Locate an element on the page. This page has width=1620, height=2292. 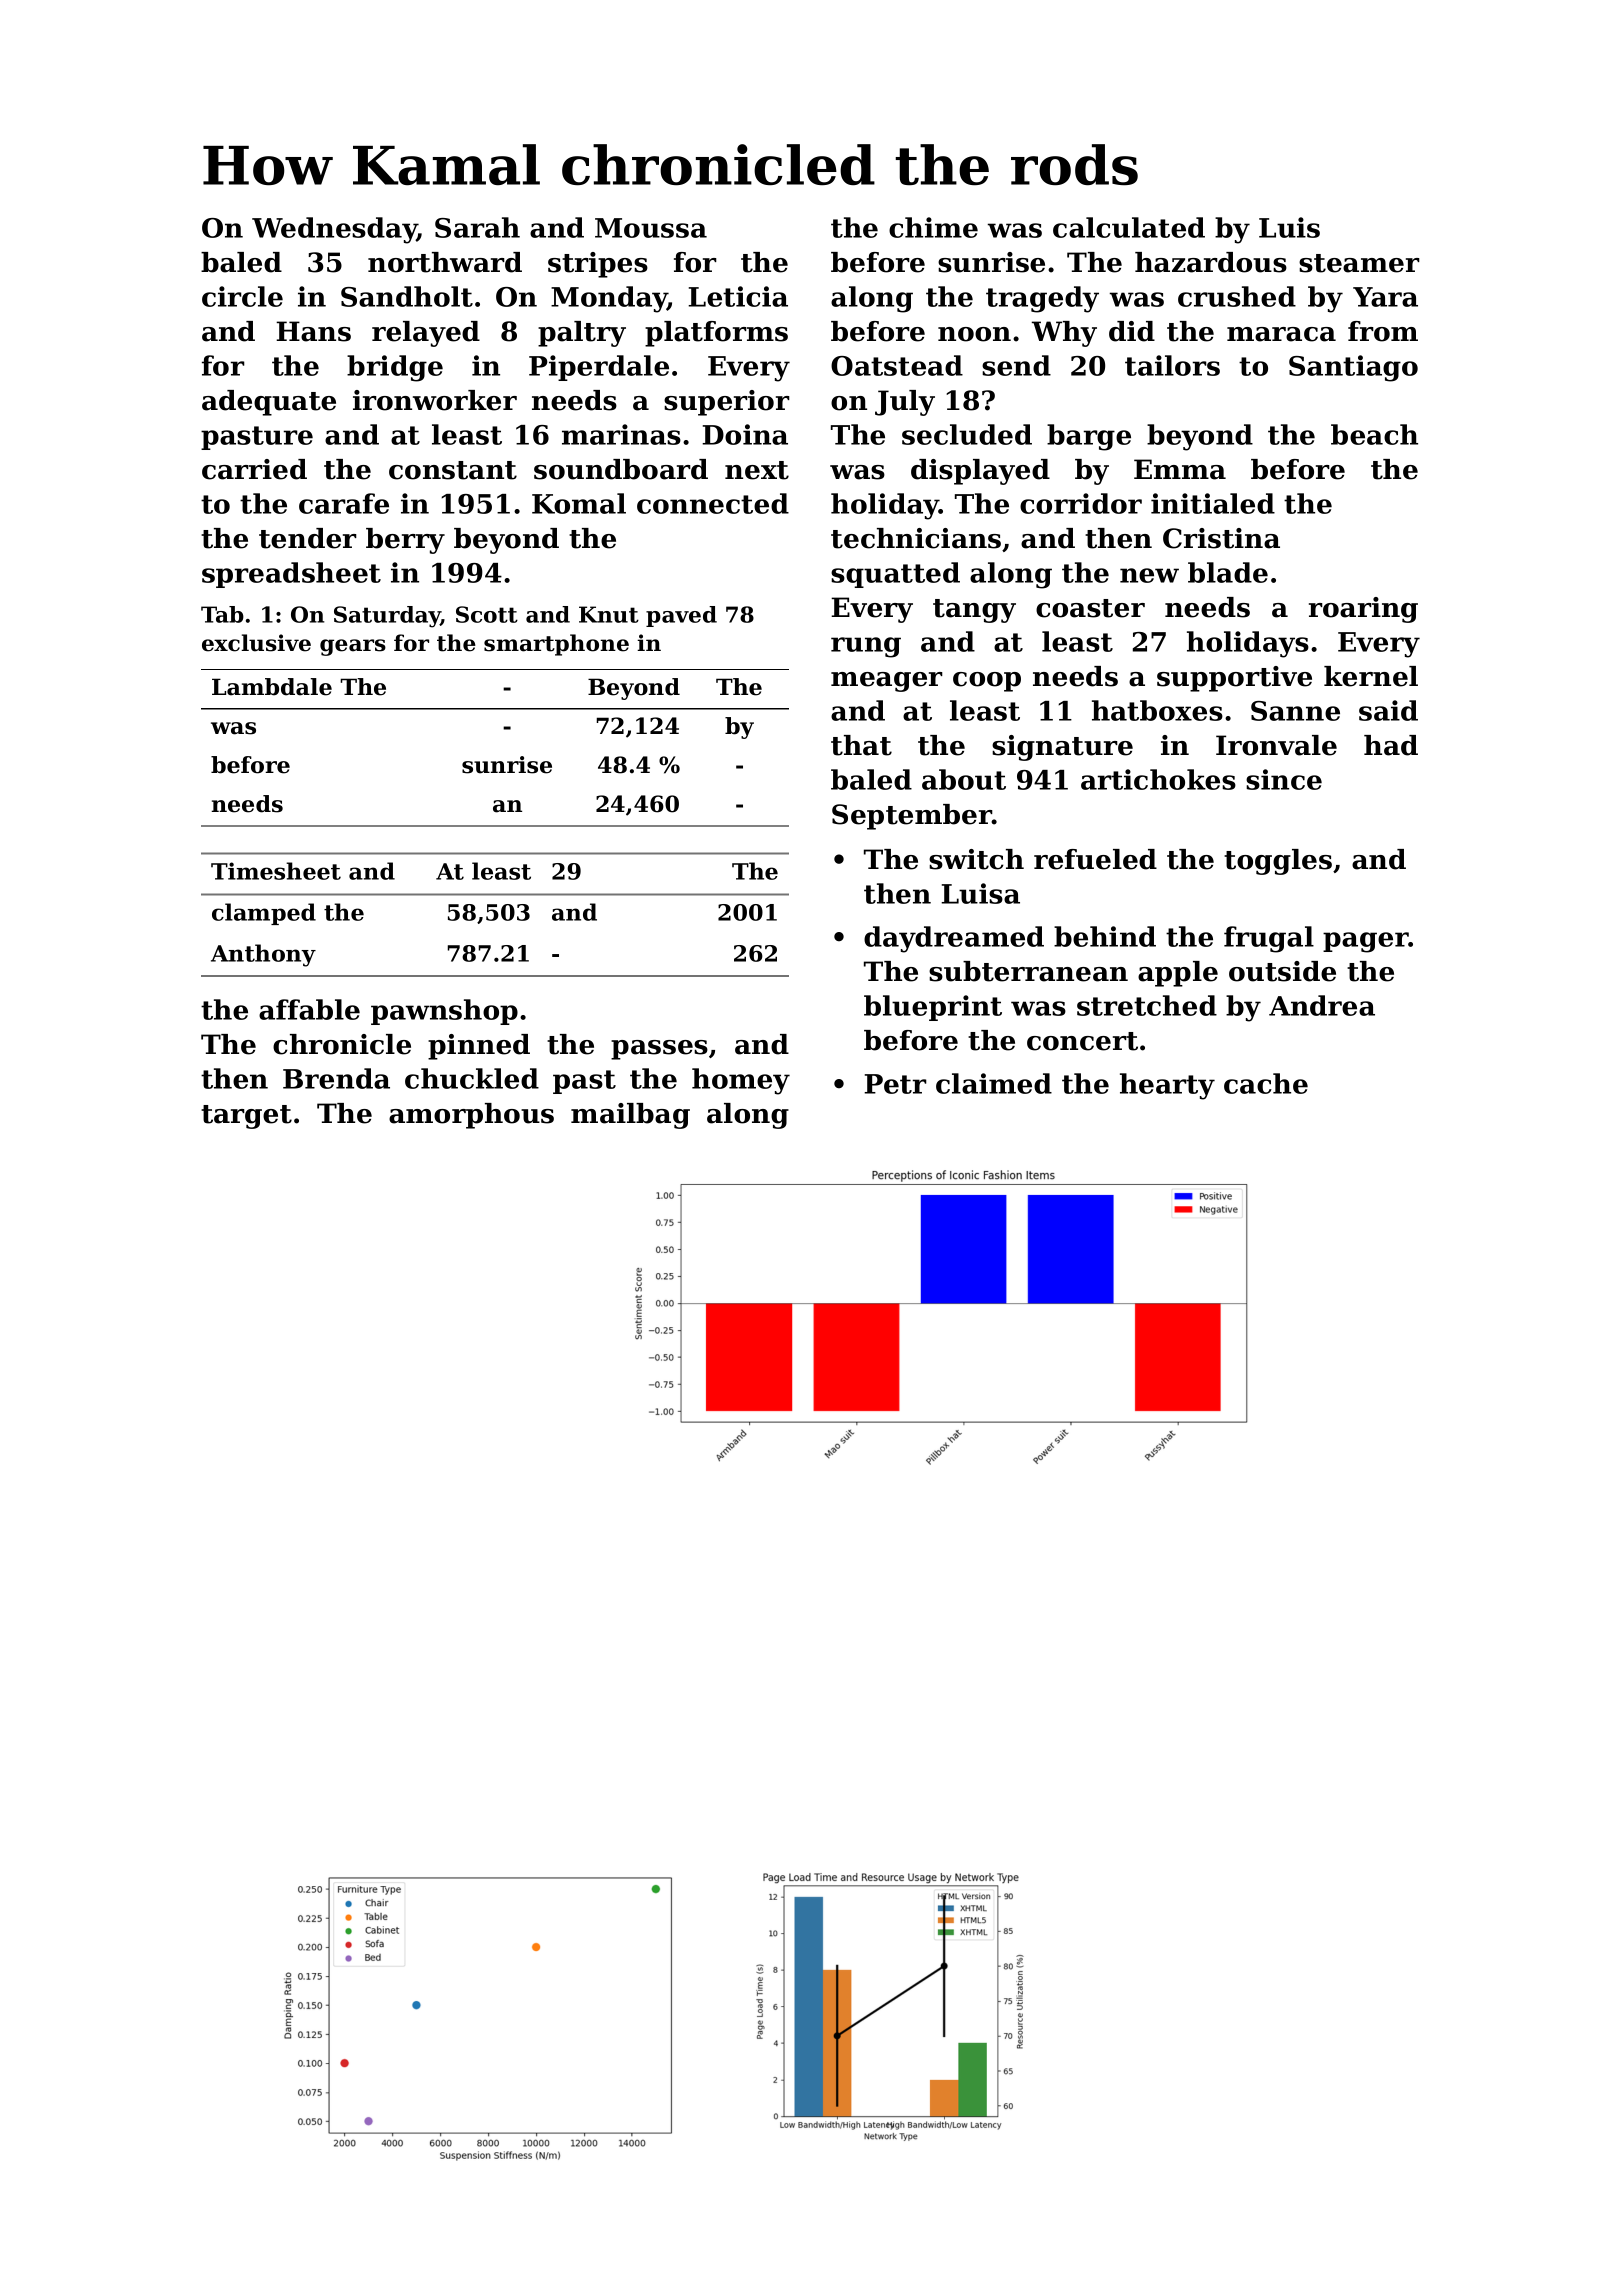
corridor is located at coordinates (1081, 503).
